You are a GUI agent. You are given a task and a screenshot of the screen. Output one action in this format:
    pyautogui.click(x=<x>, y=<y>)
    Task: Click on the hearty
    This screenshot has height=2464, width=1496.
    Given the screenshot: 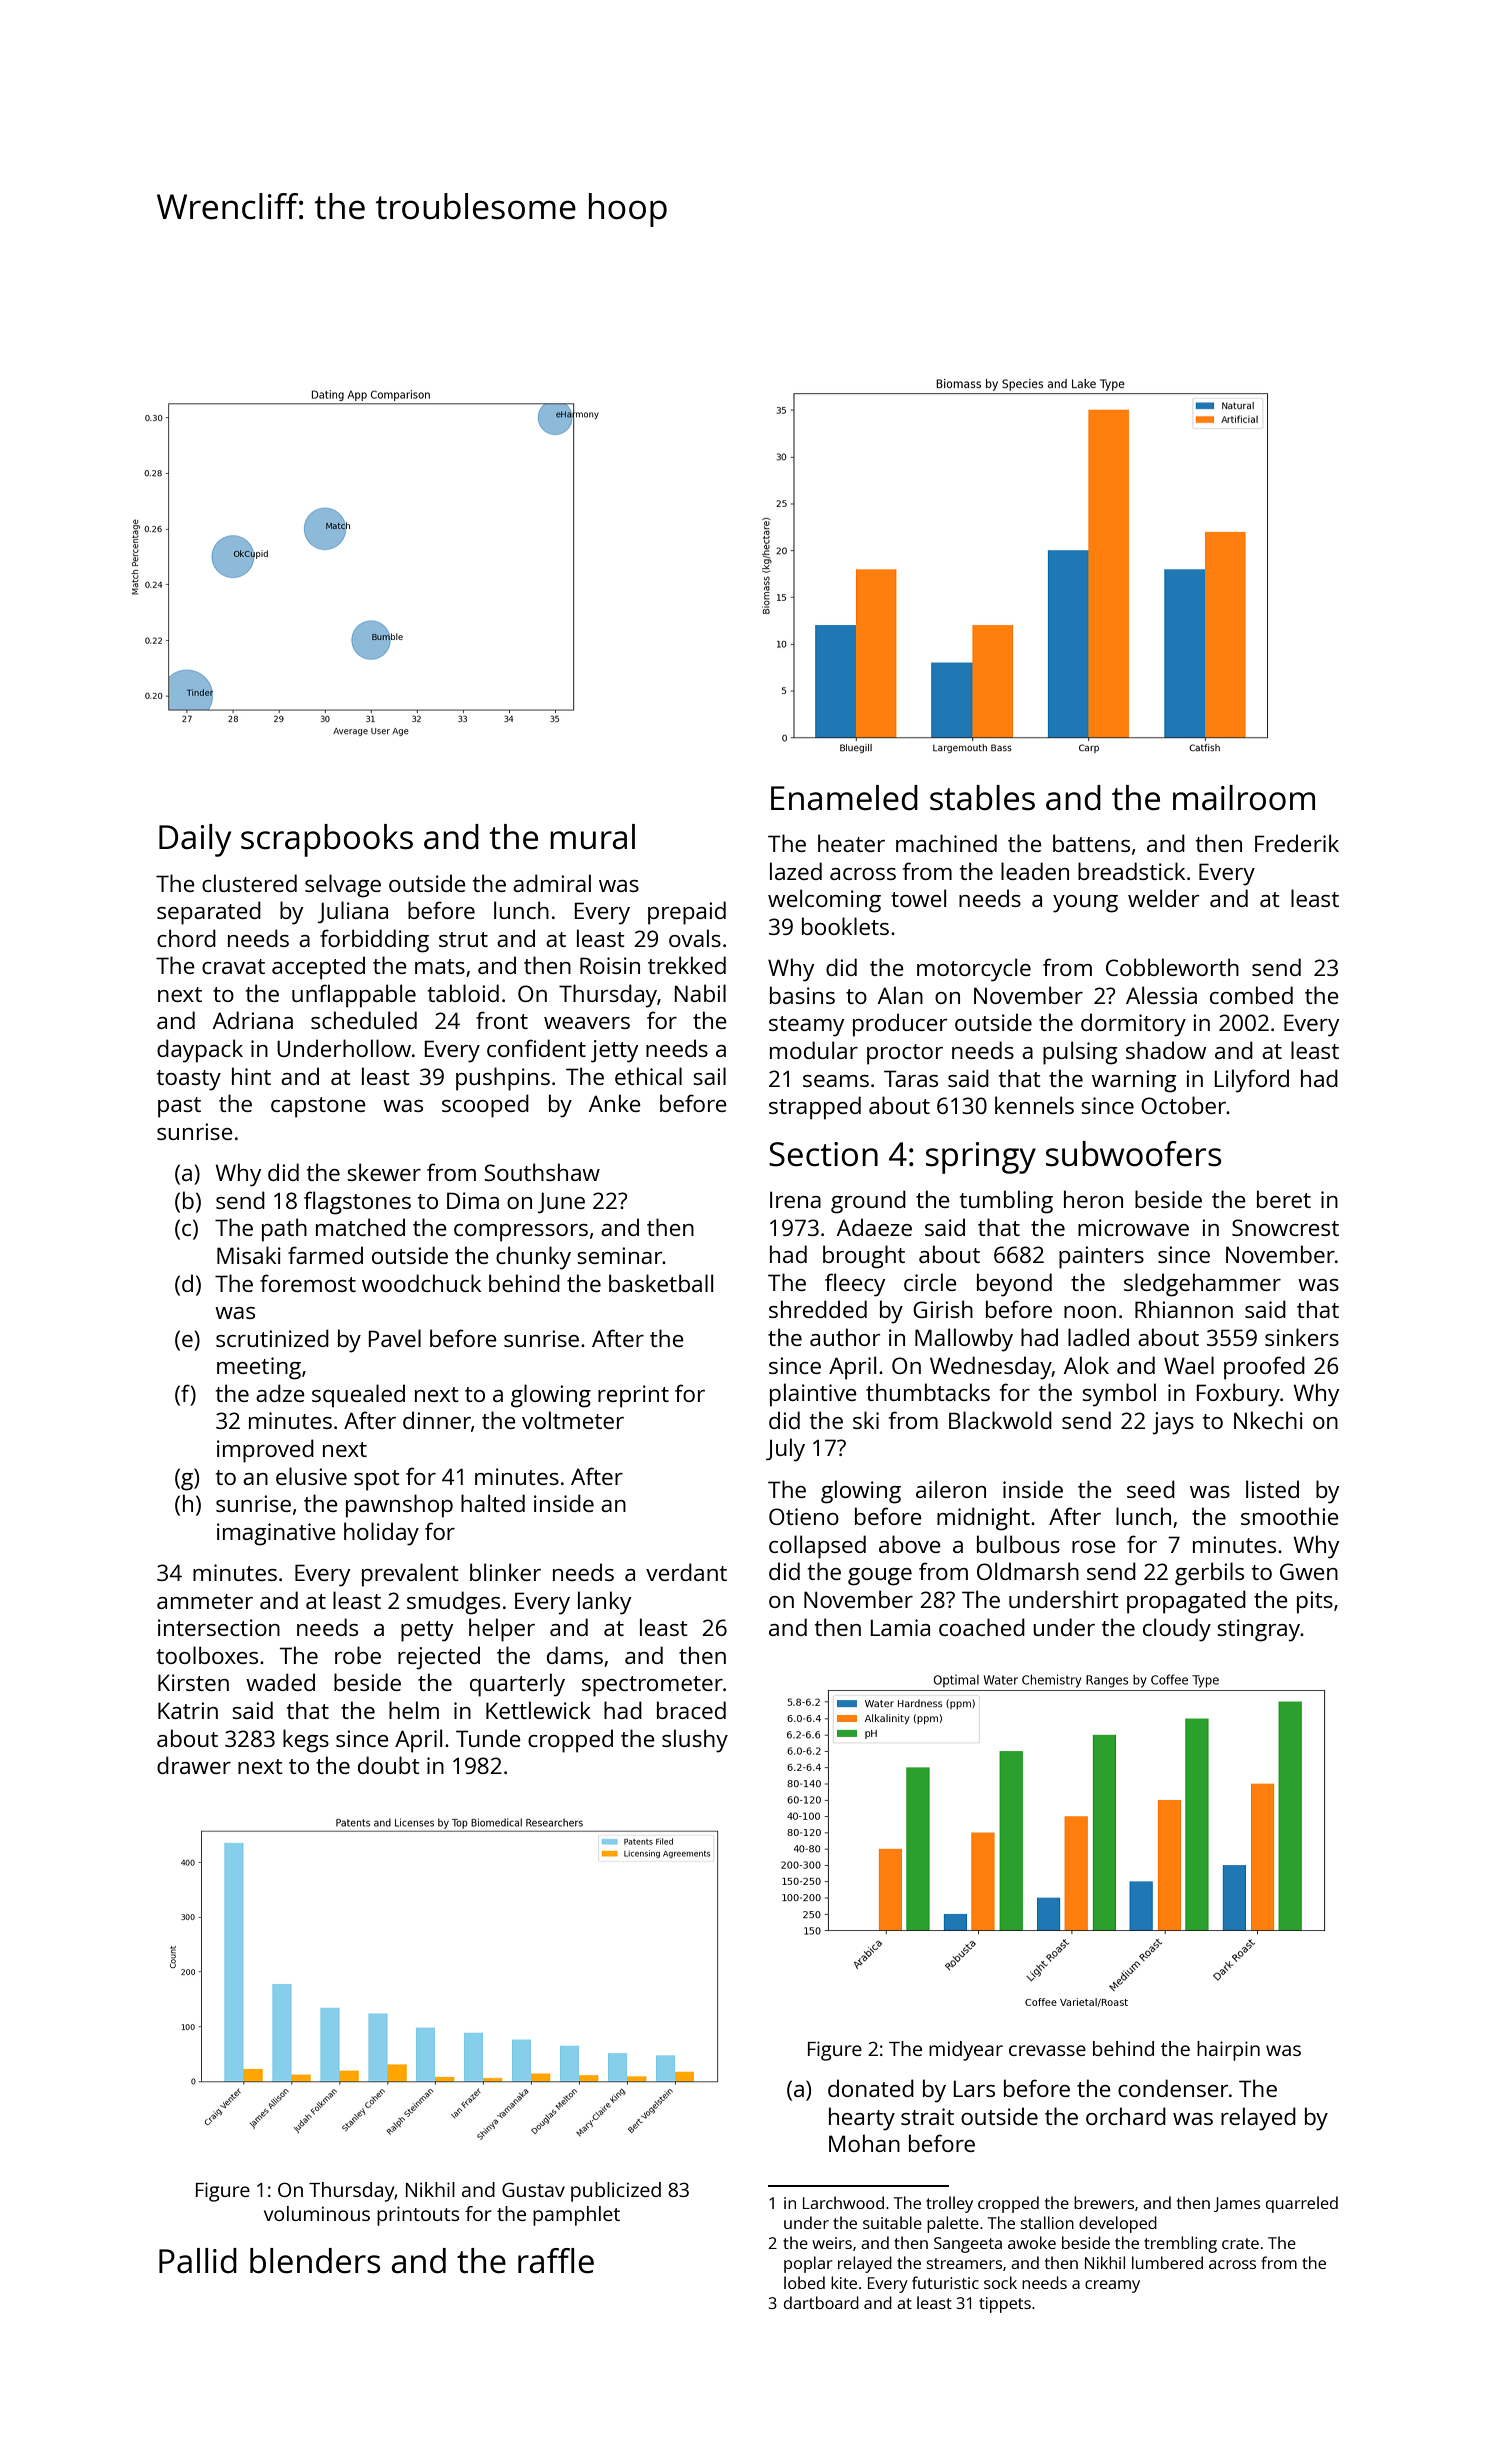 What is the action you would take?
    pyautogui.click(x=862, y=2119)
